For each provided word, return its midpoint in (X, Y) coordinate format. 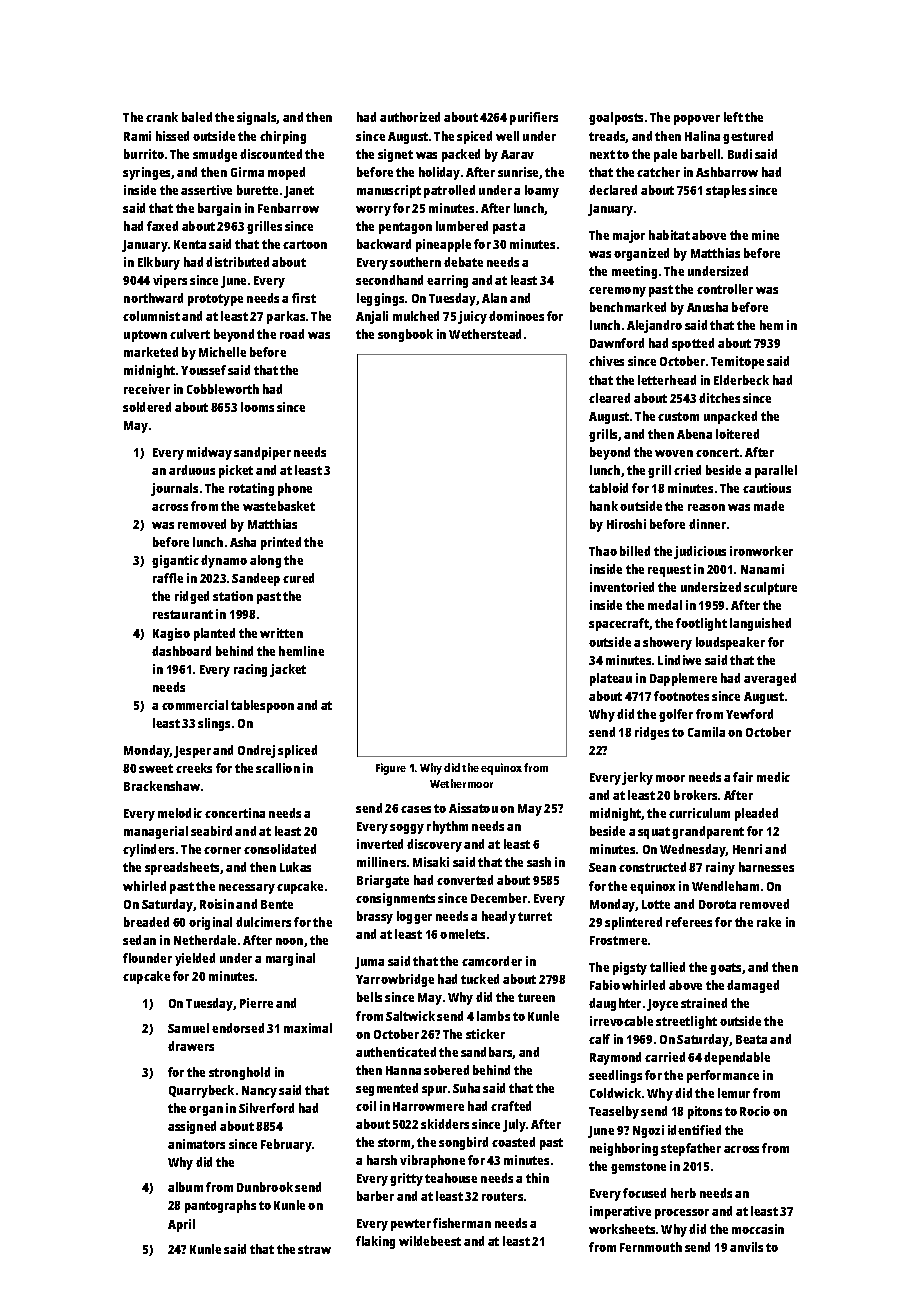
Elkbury (159, 263)
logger (414, 917)
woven (674, 453)
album (185, 1187)
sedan (139, 940)
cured (298, 578)
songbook (405, 335)
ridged (192, 597)
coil (366, 1106)
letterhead (667, 380)
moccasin (758, 1229)
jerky (637, 778)
